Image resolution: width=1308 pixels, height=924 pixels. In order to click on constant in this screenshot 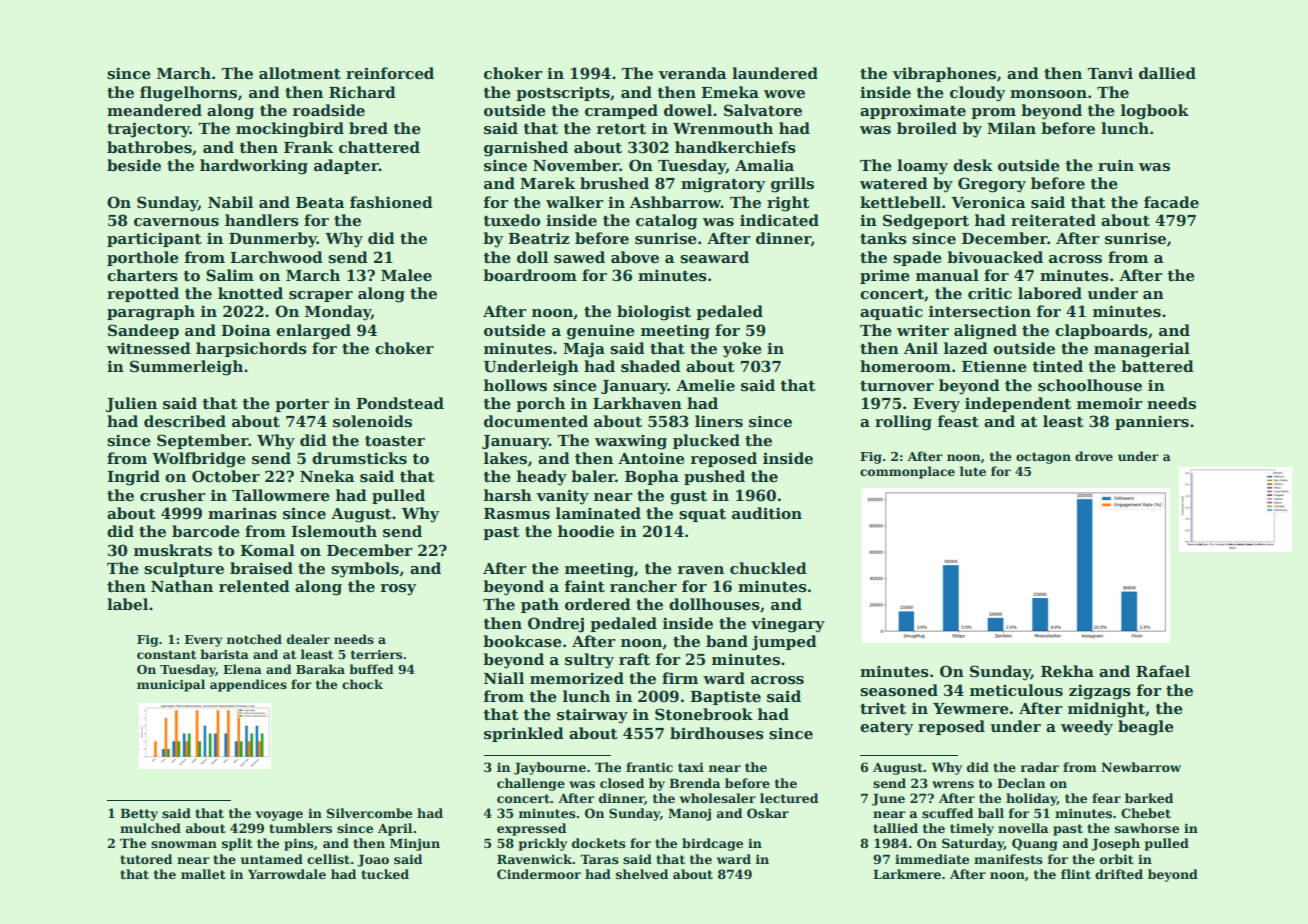, I will do `click(167, 654)`.
